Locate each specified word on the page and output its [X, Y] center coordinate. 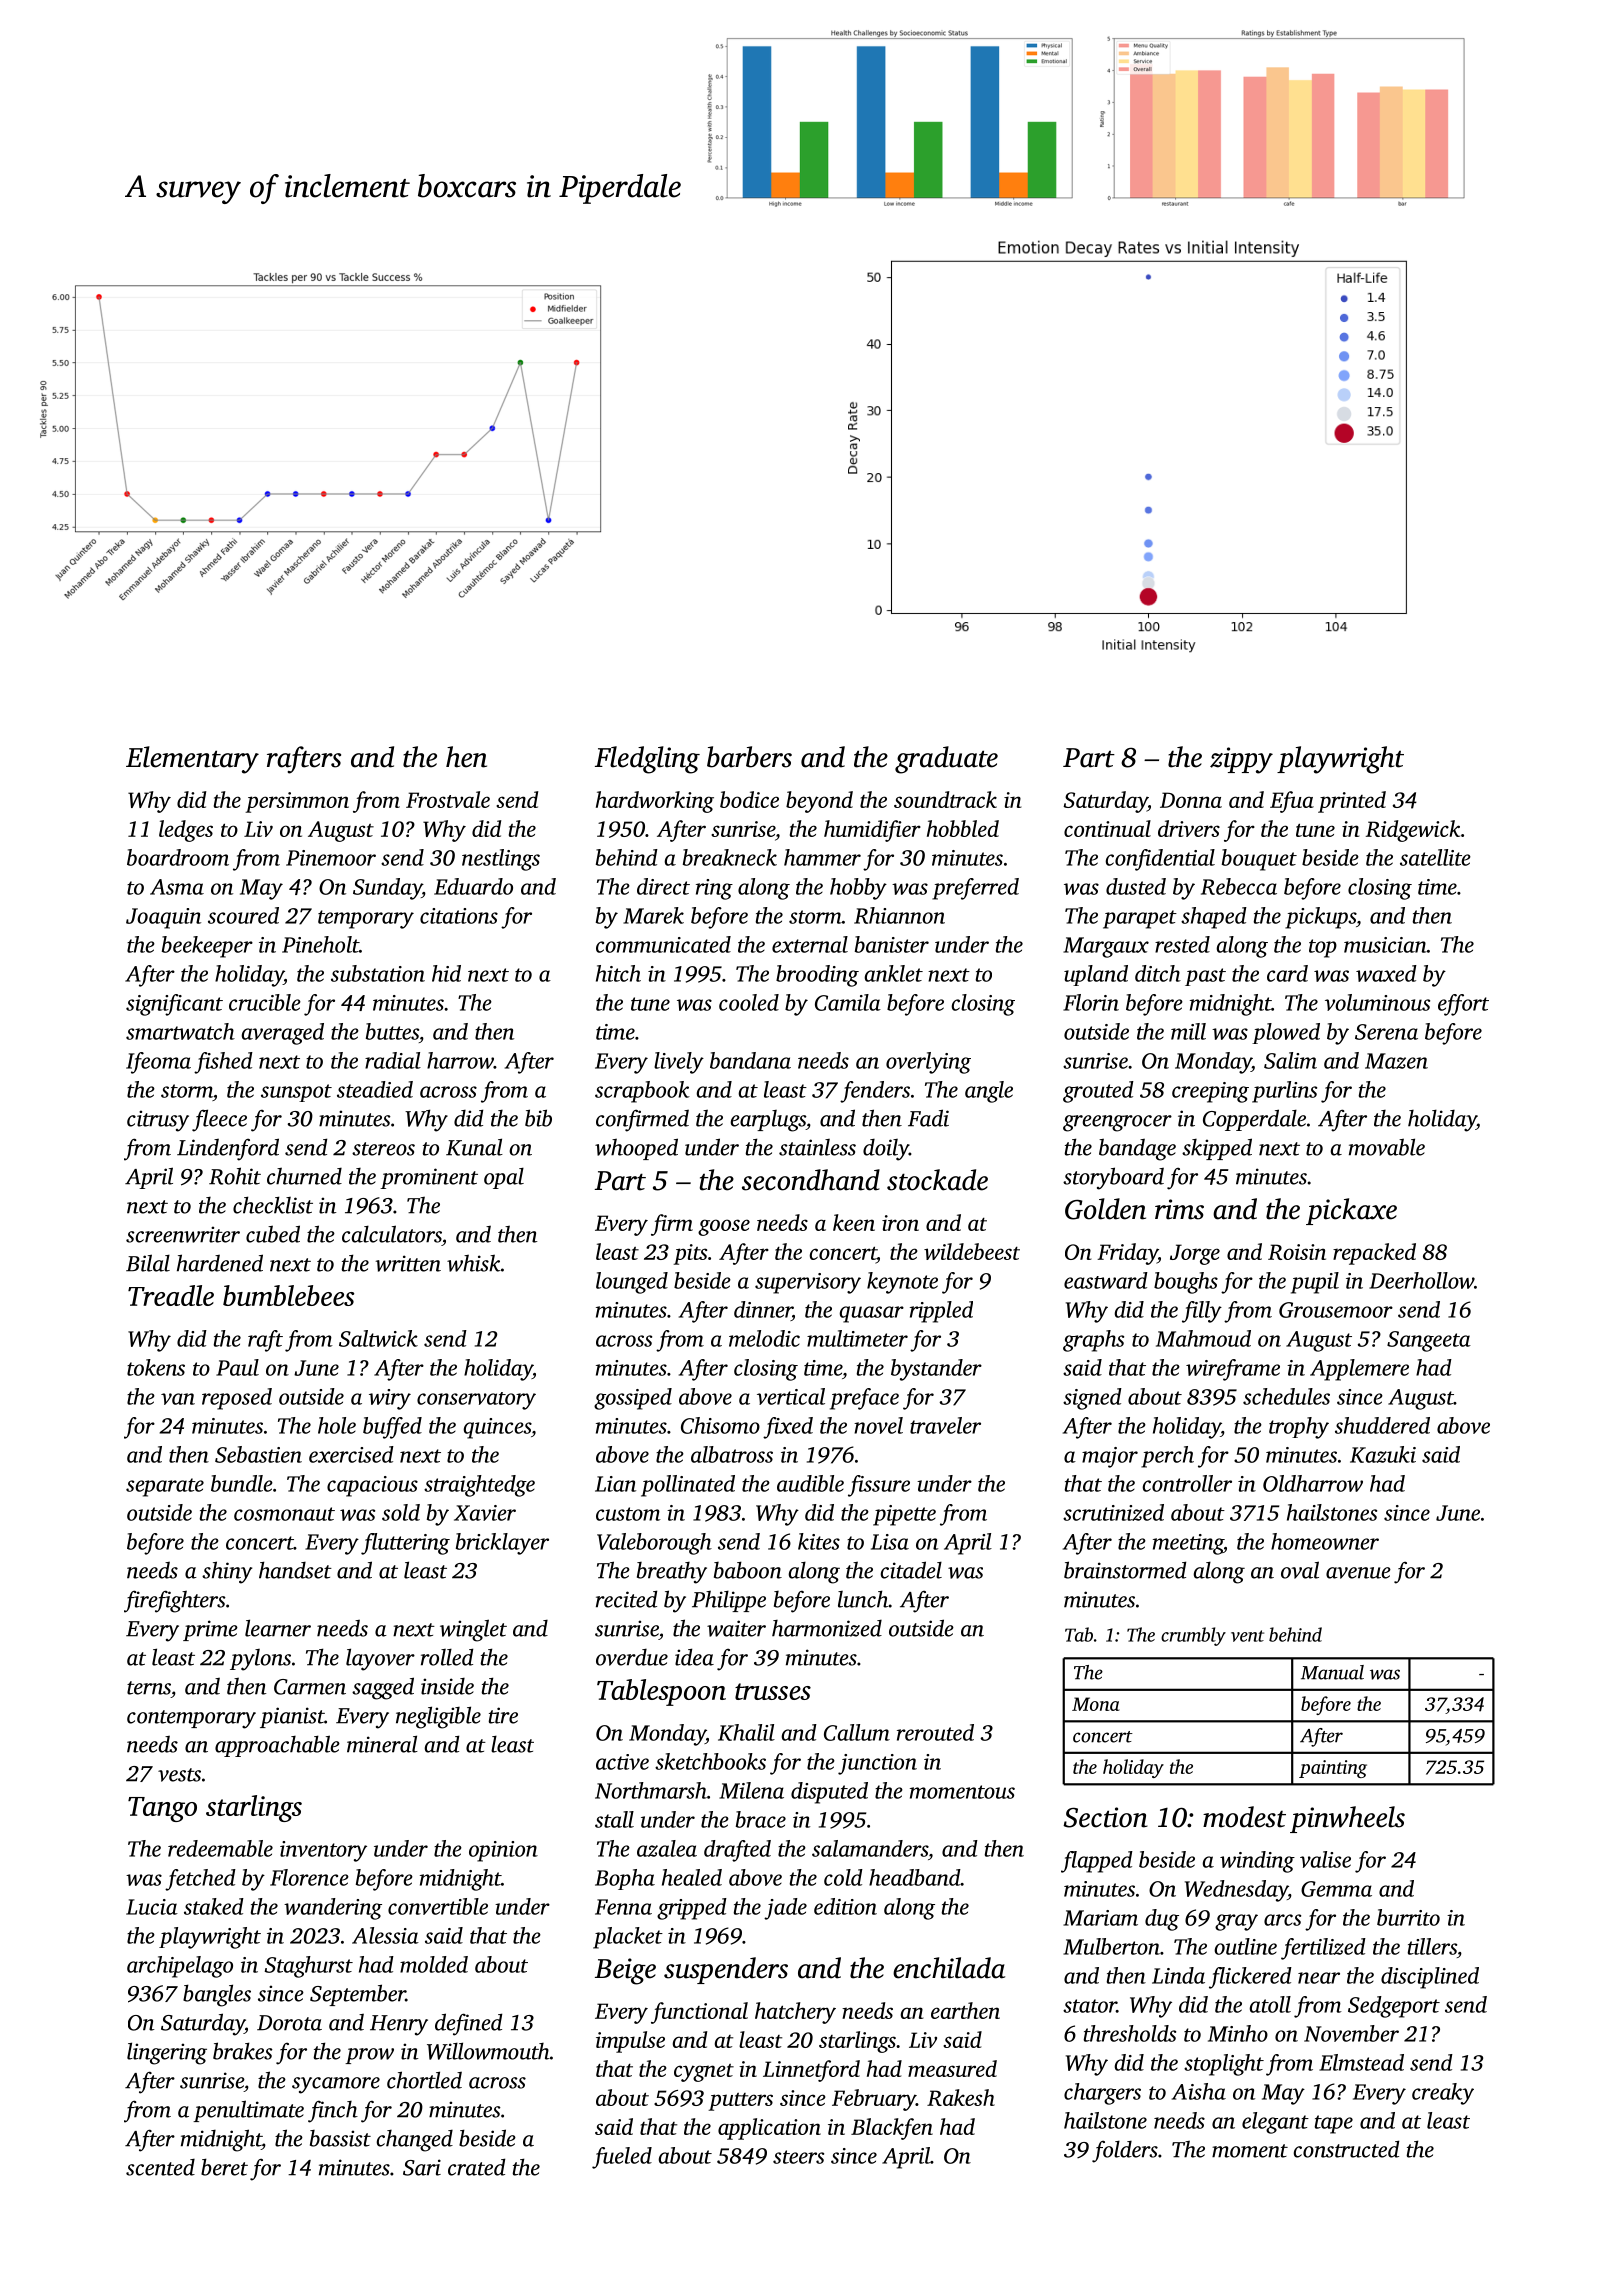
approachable [277, 1746]
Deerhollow [1421, 1280]
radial [393, 1060]
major [1110, 1457]
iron [900, 1223]
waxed [1386, 973]
